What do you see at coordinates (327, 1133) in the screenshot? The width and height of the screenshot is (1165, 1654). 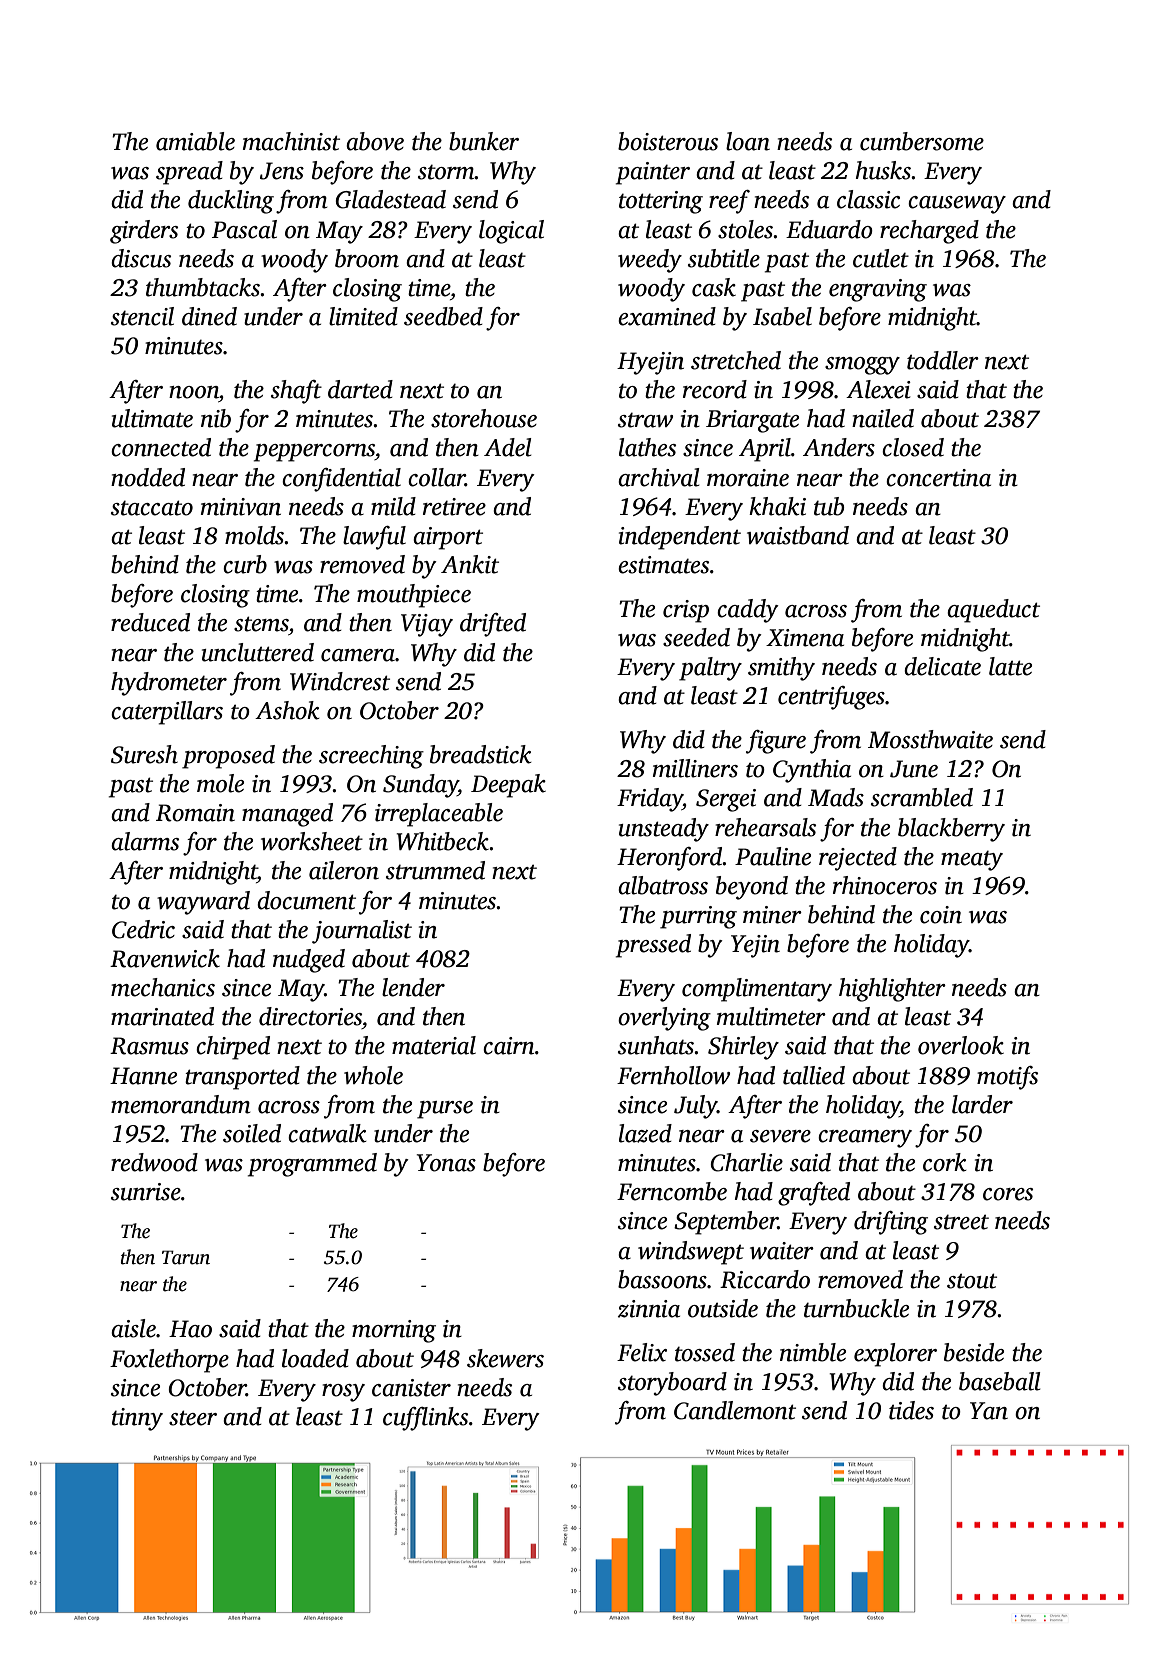 I see `catwalk` at bounding box center [327, 1133].
